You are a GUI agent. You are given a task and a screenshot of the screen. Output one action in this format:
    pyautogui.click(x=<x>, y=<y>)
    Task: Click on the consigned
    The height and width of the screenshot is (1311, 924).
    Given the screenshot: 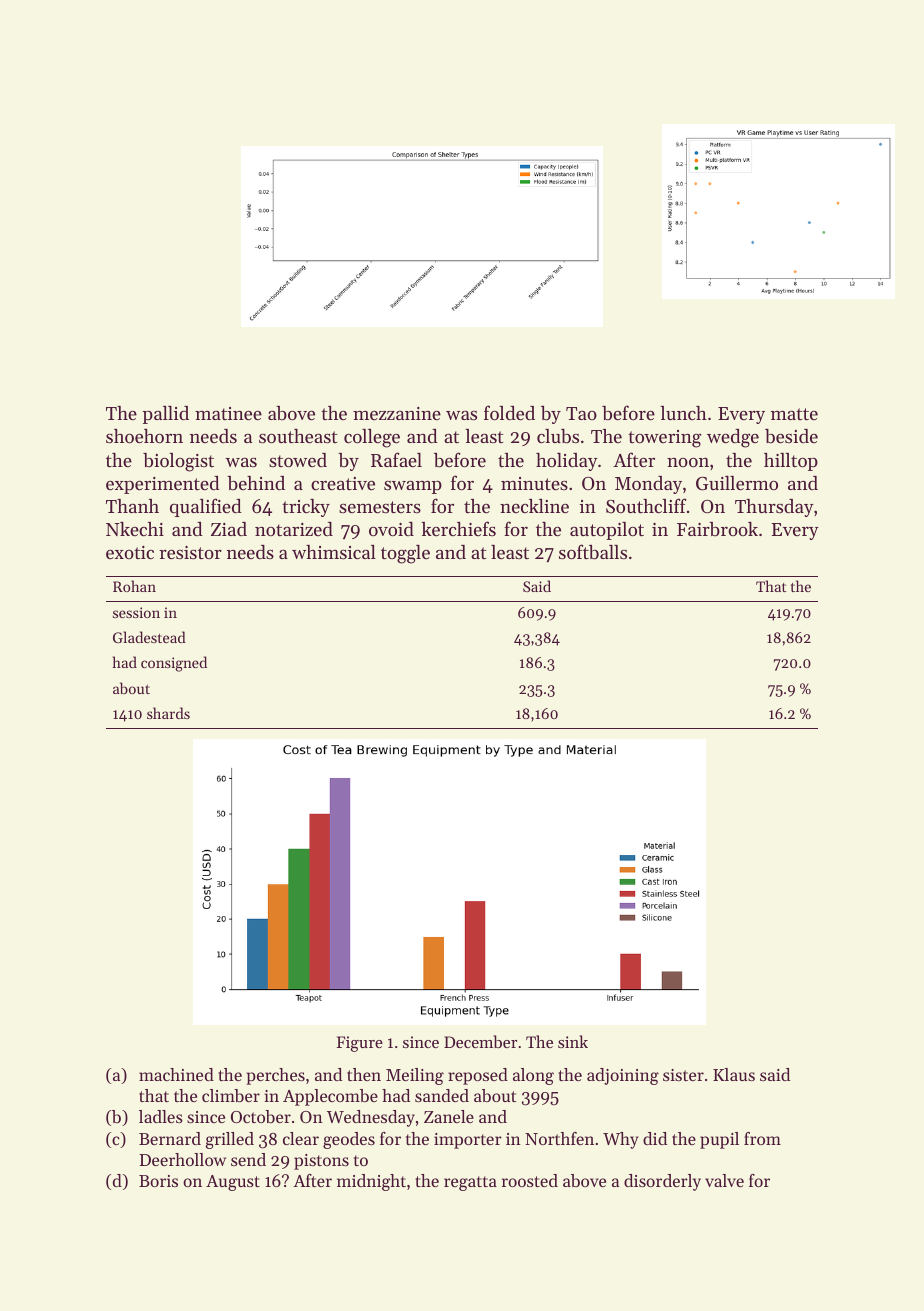 What is the action you would take?
    pyautogui.click(x=174, y=664)
